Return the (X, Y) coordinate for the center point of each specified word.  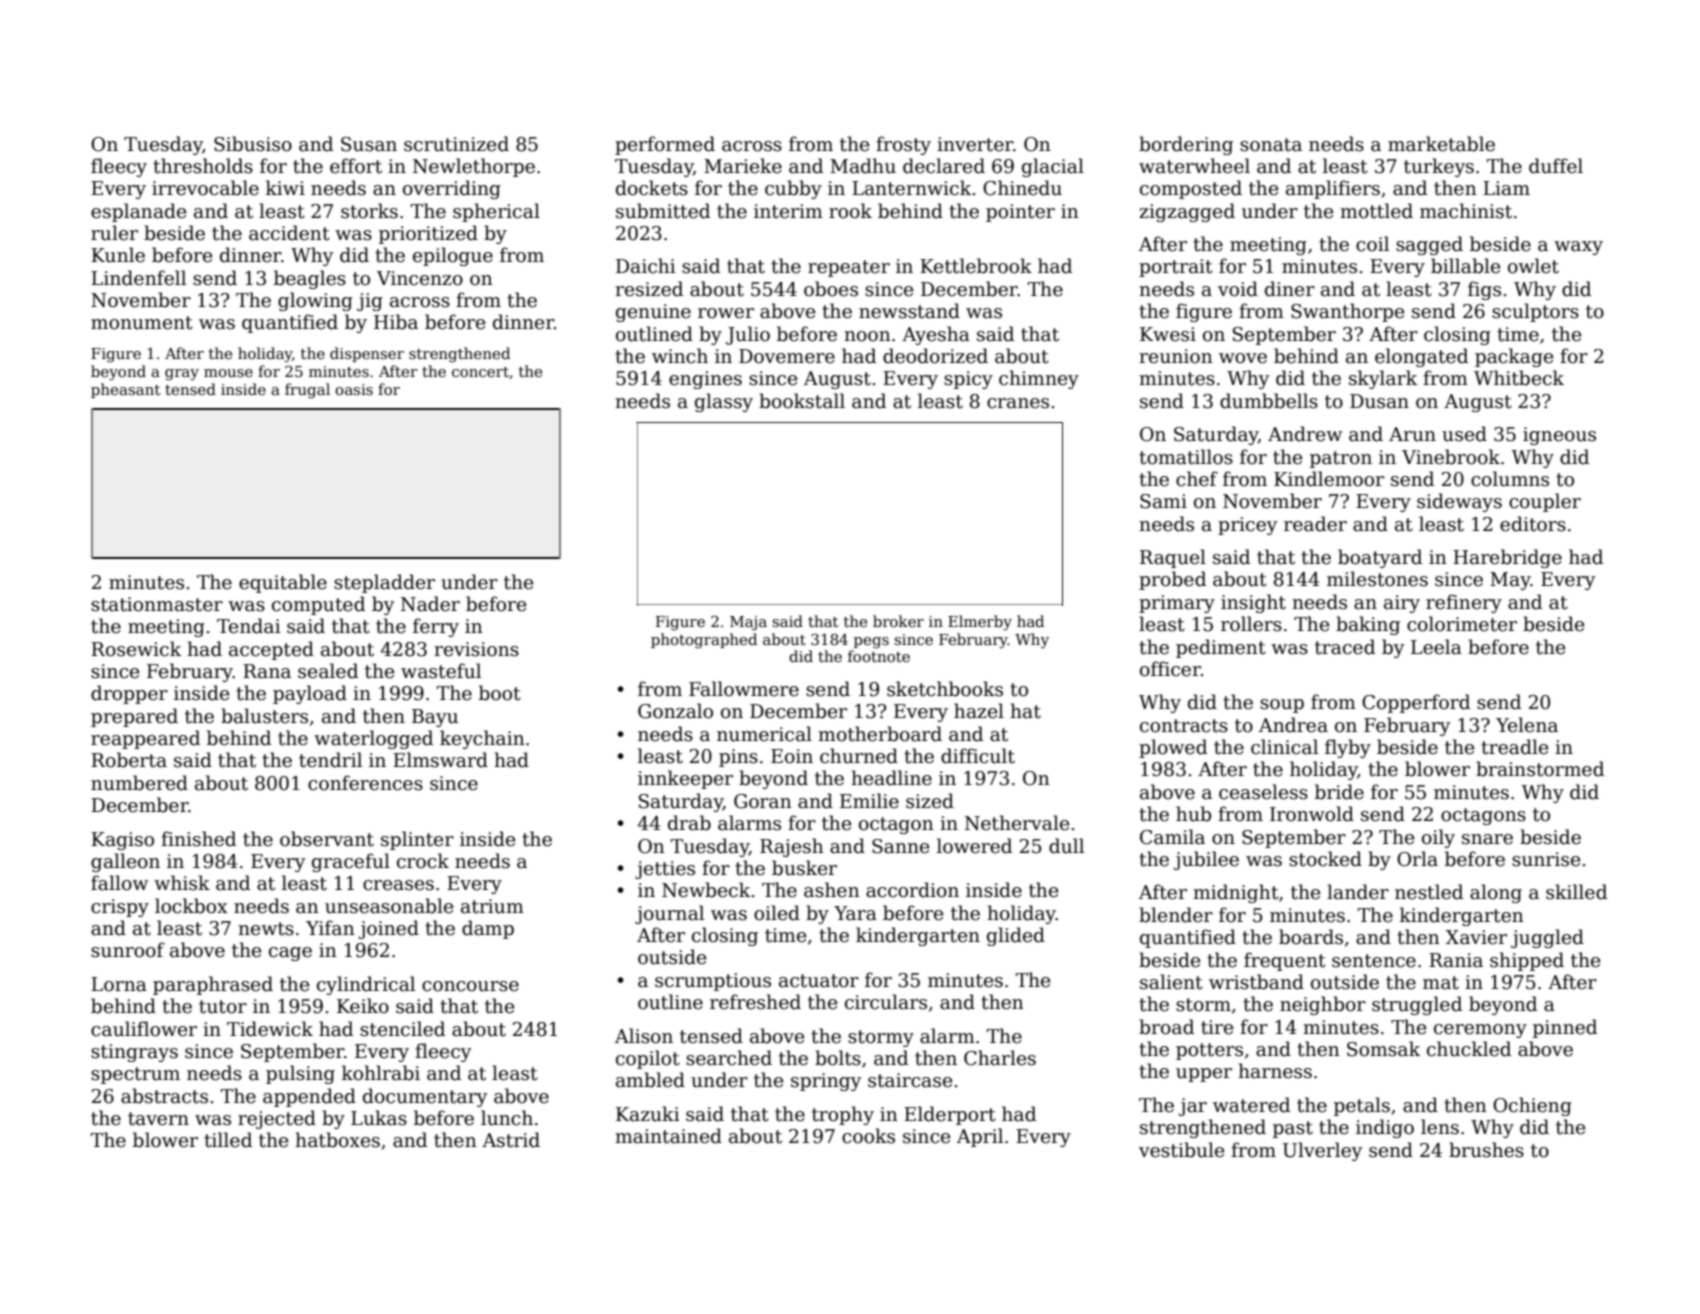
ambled (650, 1080)
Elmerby (980, 623)
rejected (277, 1119)
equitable (283, 583)
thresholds (203, 166)
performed (665, 145)
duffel (1556, 166)
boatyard (1380, 558)
